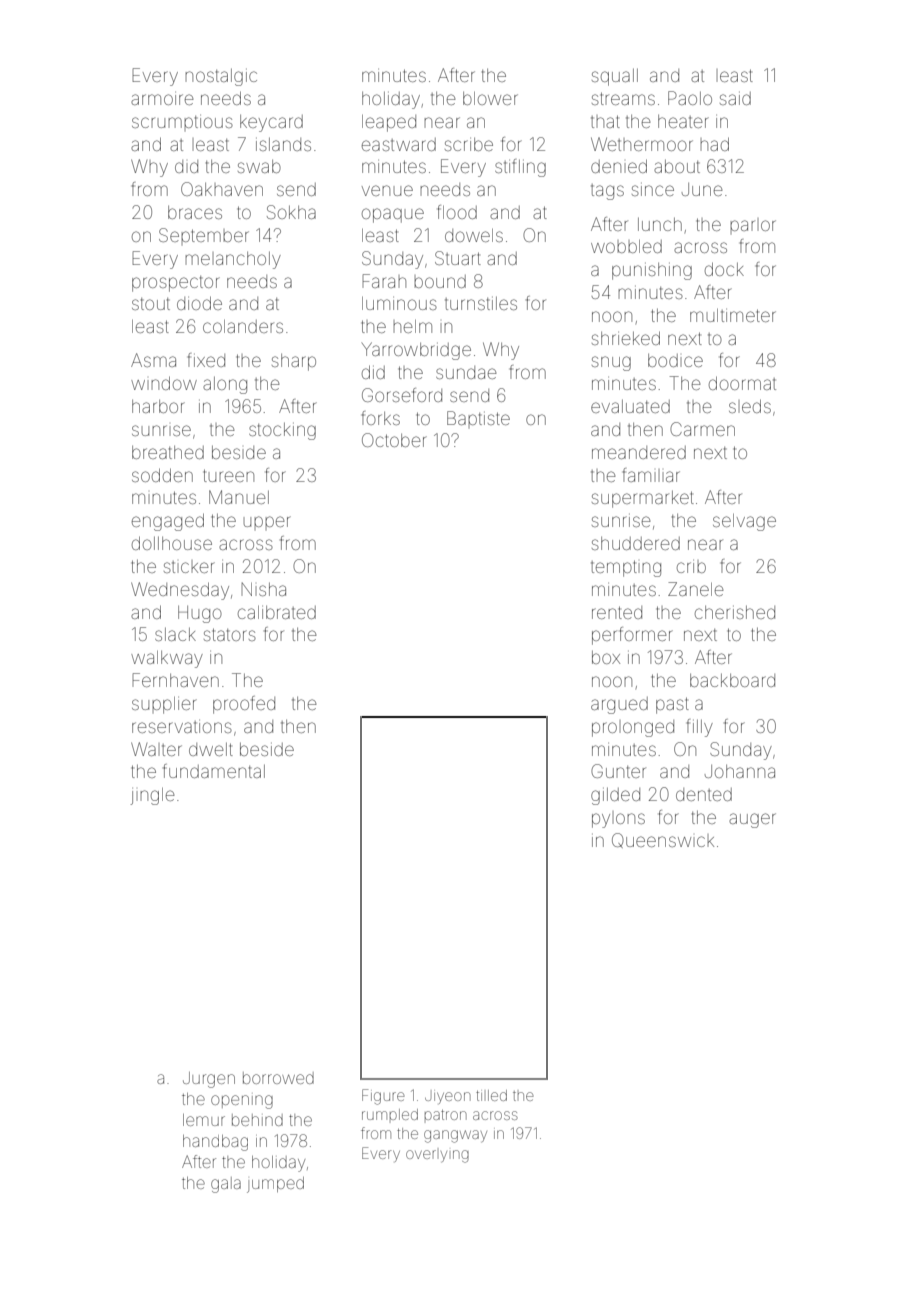  What do you see at coordinates (490, 98) in the screenshot?
I see `blower` at bounding box center [490, 98].
